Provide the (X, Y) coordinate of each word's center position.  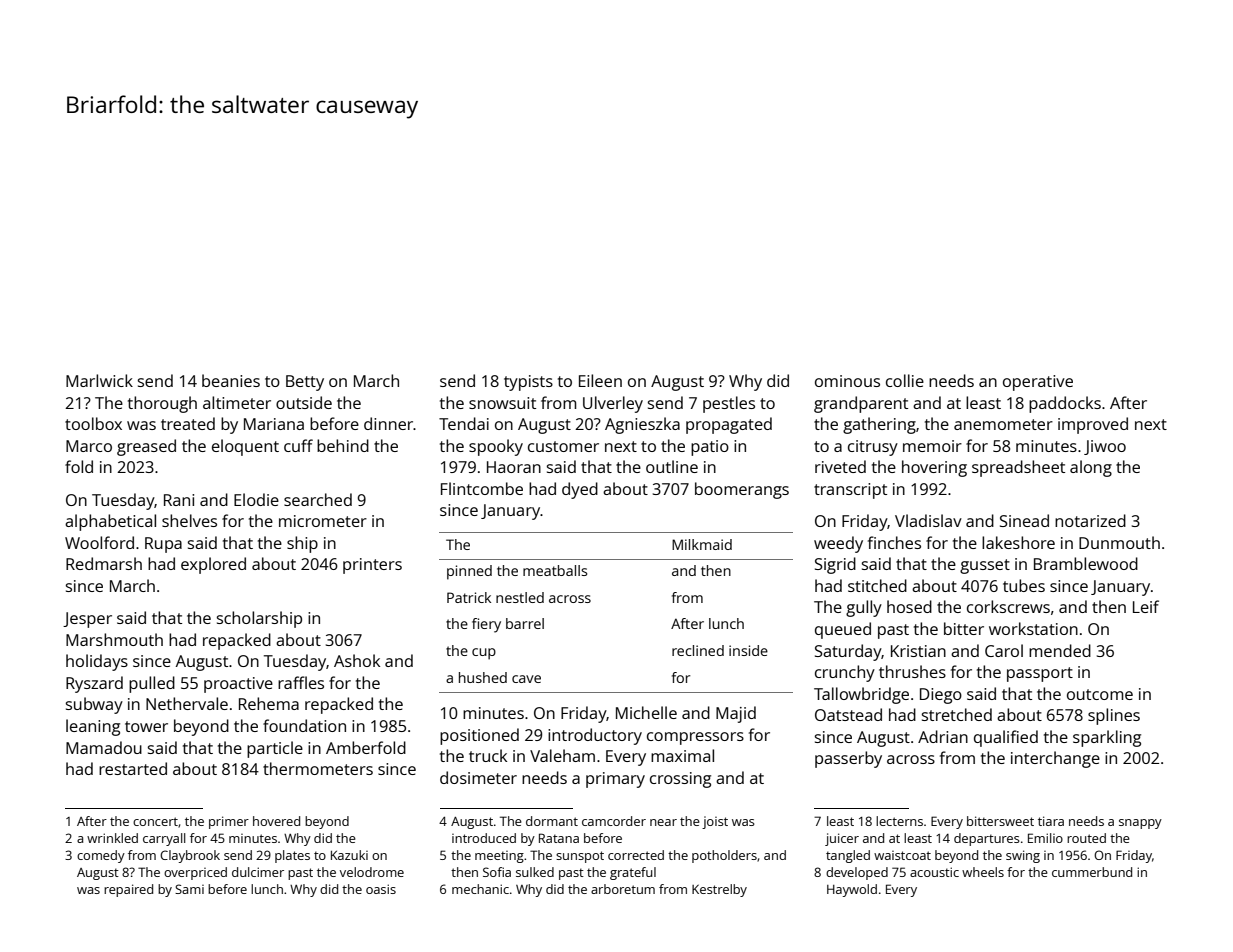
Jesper (87, 620)
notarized (1090, 520)
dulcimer (258, 872)
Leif (1146, 606)
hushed (483, 677)
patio (710, 448)
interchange (1055, 759)
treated (188, 423)
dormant (552, 821)
